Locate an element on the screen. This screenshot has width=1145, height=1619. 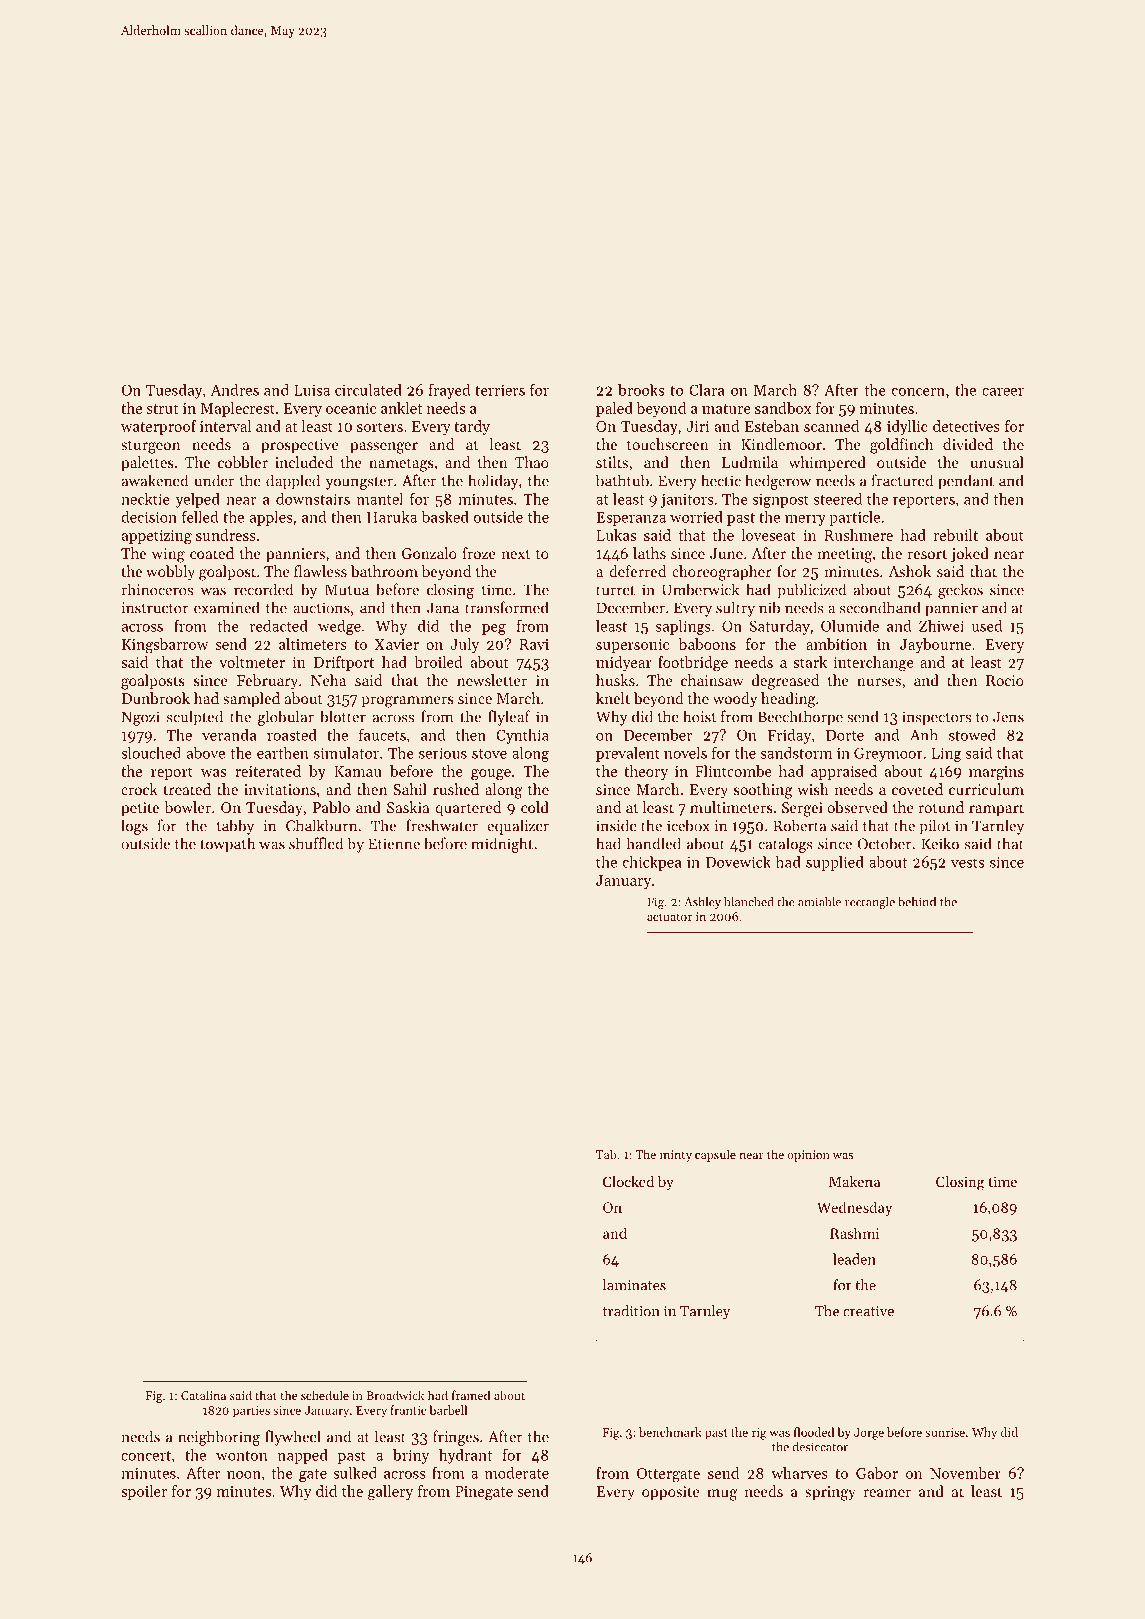
schedule is located at coordinates (325, 1395).
